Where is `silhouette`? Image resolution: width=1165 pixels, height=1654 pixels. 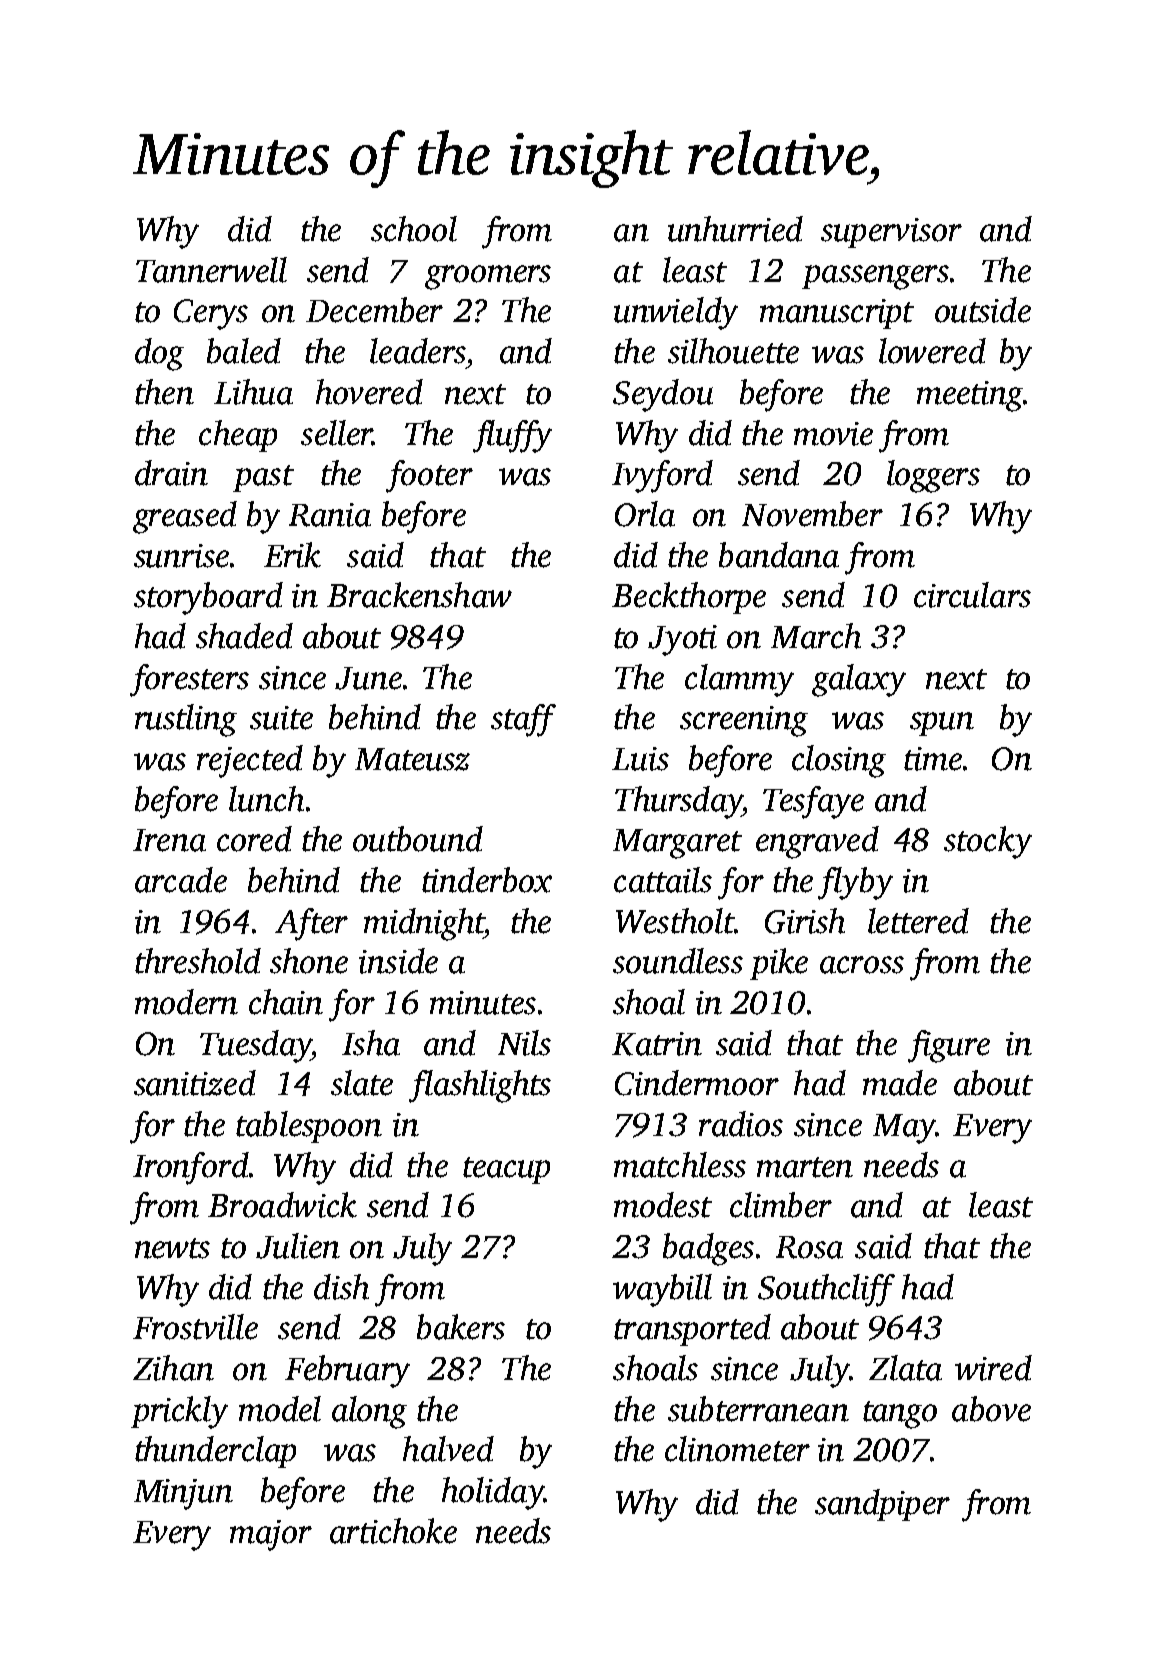
silhouette is located at coordinates (733, 351).
